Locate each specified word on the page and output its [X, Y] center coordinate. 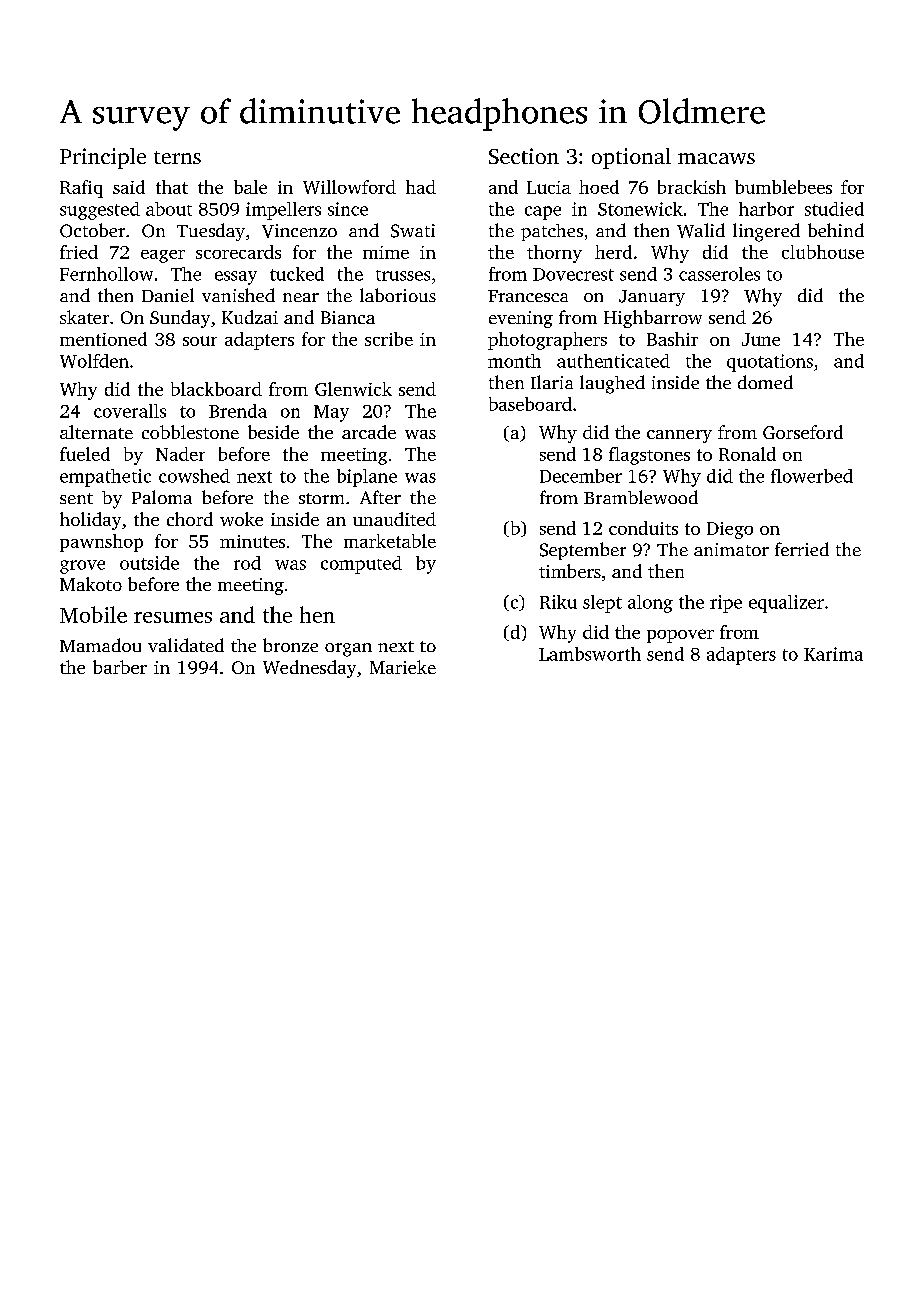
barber [120, 667]
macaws [716, 158]
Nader [180, 454]
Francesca [528, 296]
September [583, 551]
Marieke [403, 667]
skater [84, 317]
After [380, 497]
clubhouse [823, 252]
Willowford [349, 187]
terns [177, 157]
